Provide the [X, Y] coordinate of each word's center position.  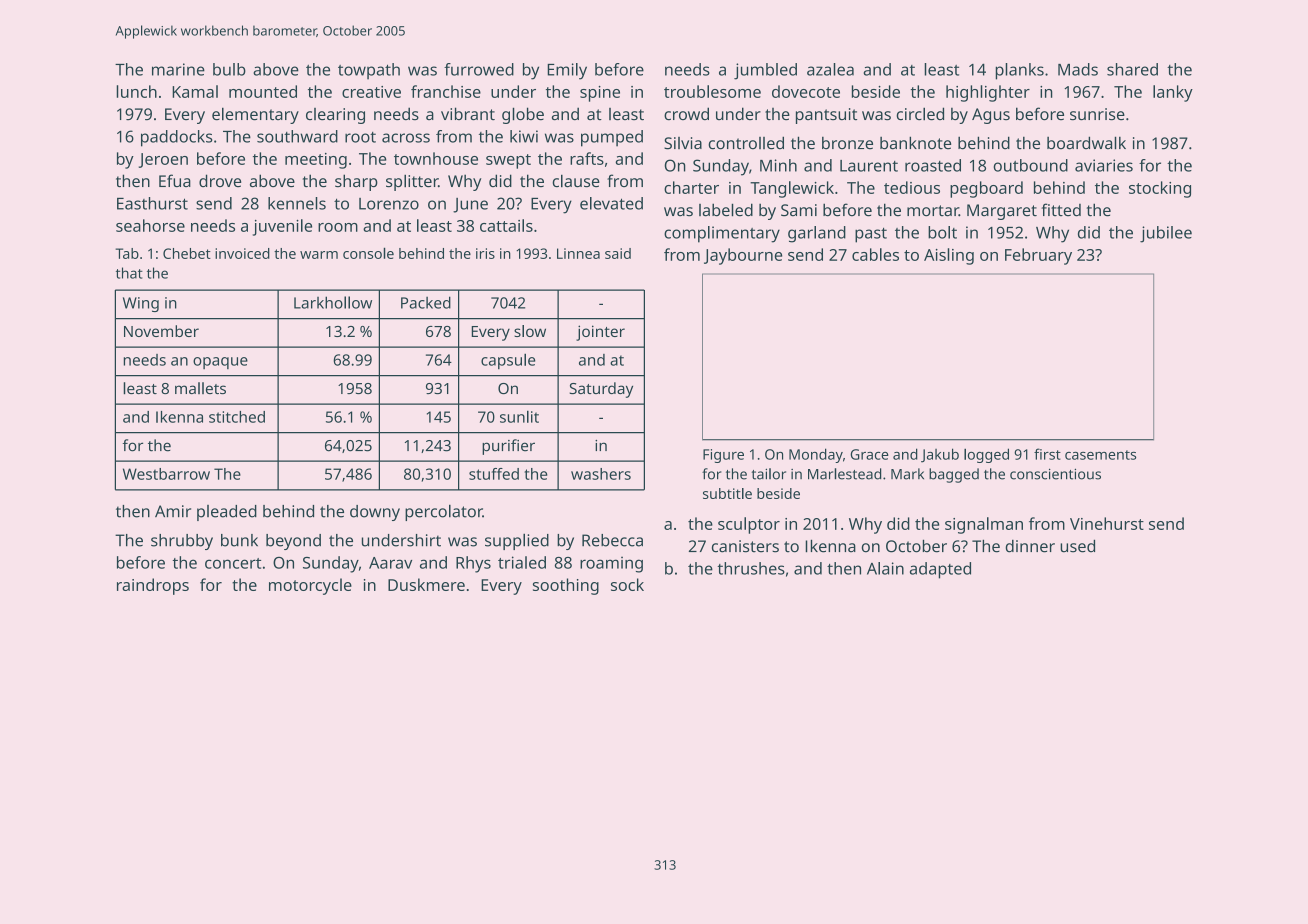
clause [576, 181]
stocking [1160, 189]
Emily [567, 71]
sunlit [519, 416]
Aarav [390, 563]
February [1038, 256]
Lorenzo [389, 204]
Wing [141, 304]
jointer [600, 333]
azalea [830, 69]
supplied [517, 541]
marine [178, 69]
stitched [237, 417]
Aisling [949, 256]
